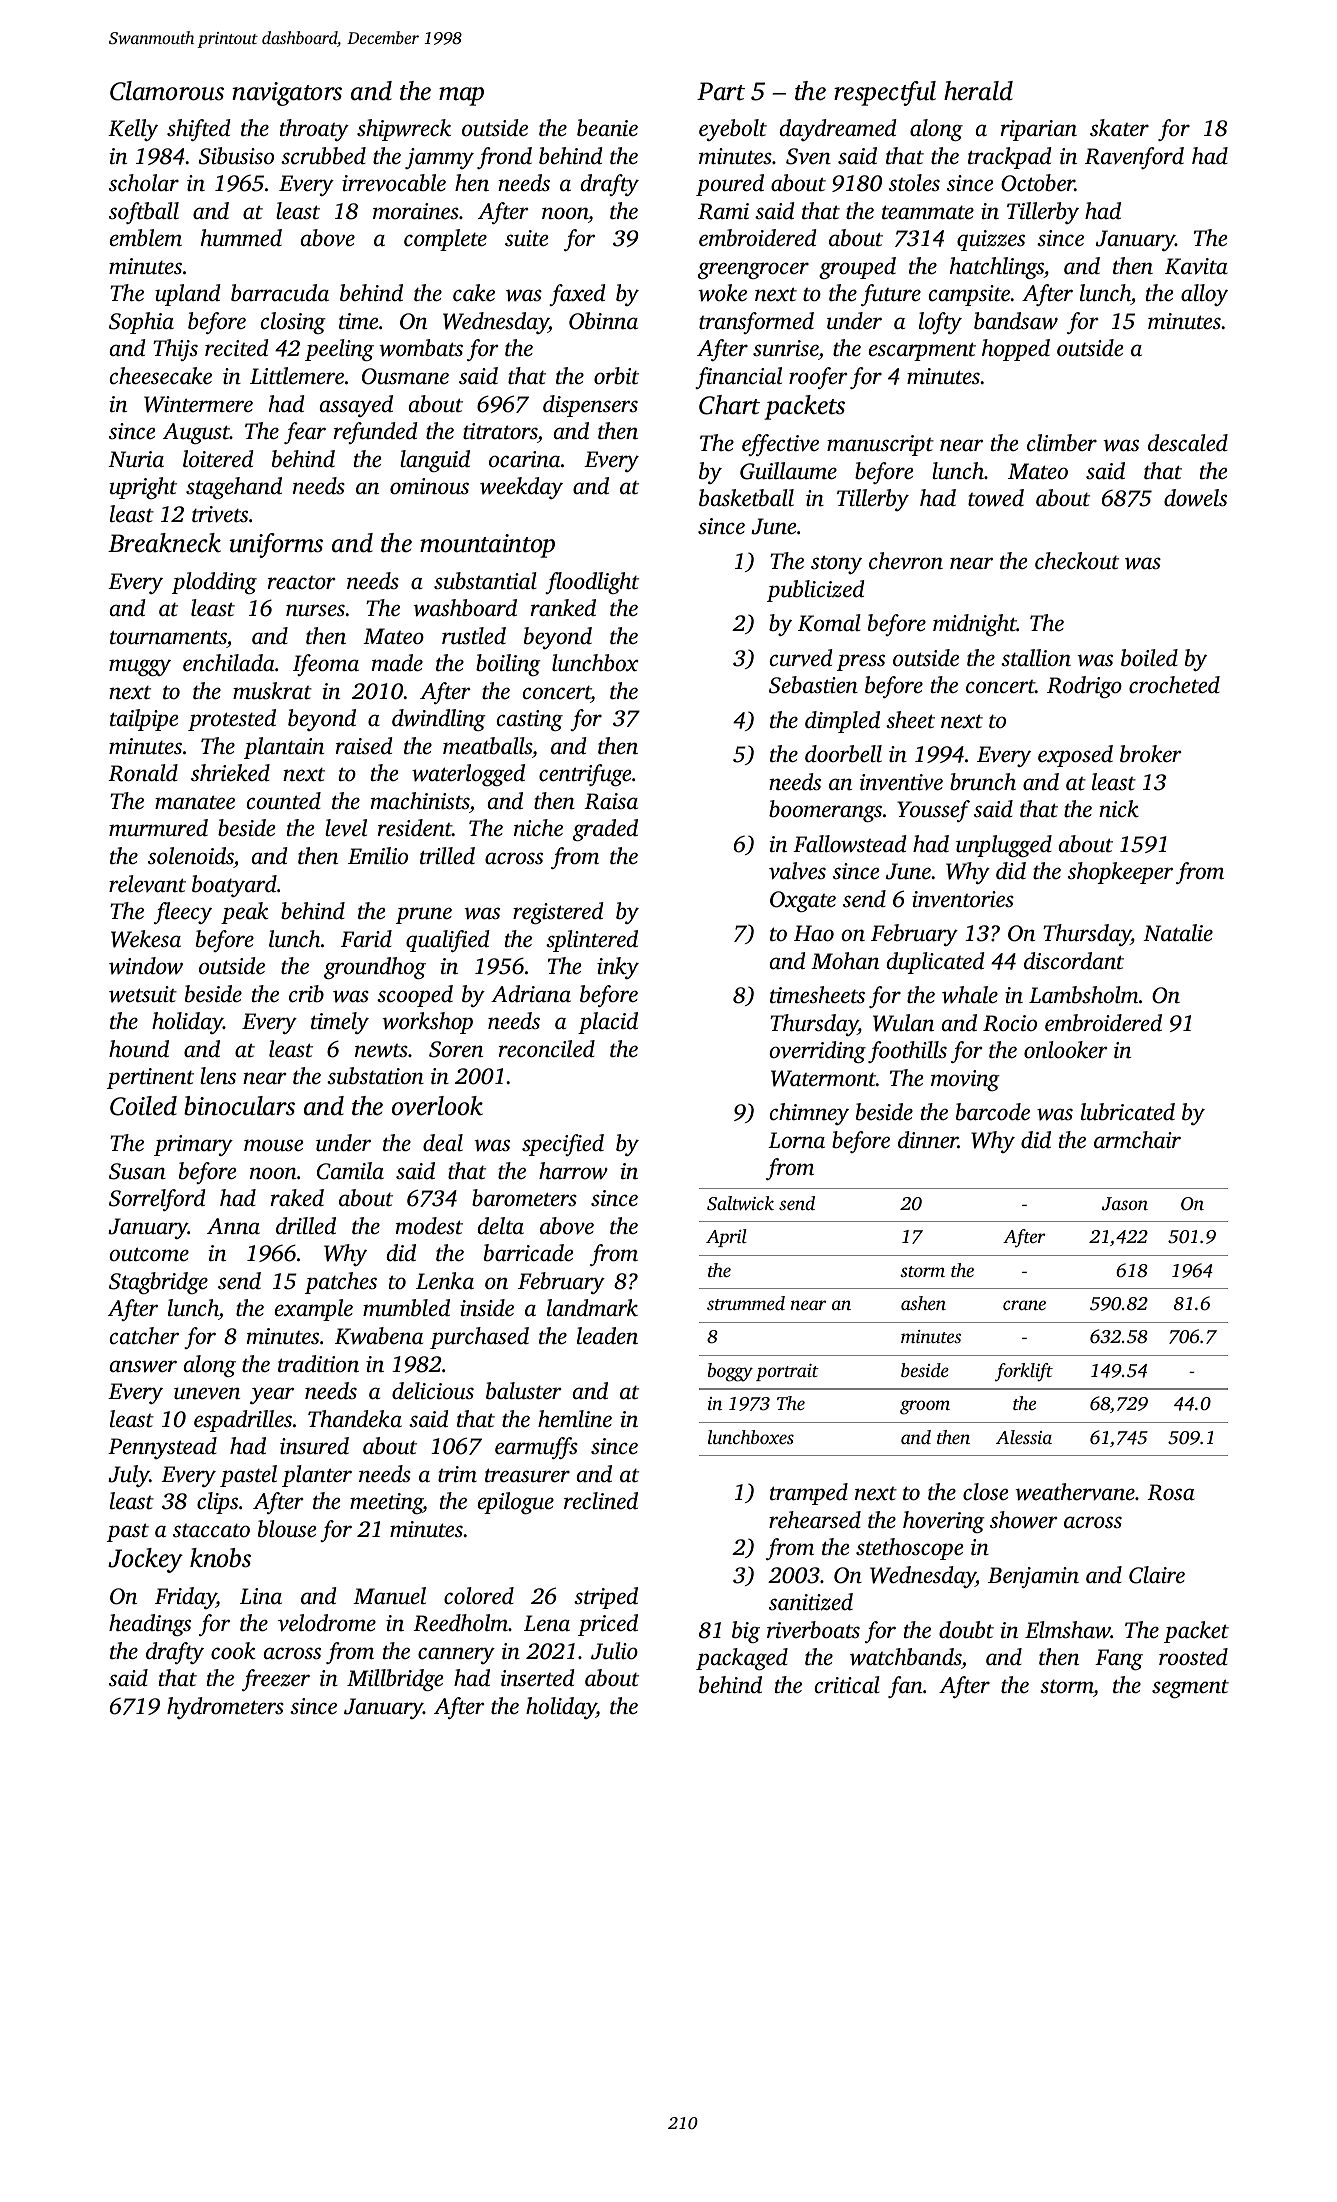 The image size is (1337, 2202). What do you see at coordinates (592, 583) in the image?
I see `floodlight` at bounding box center [592, 583].
